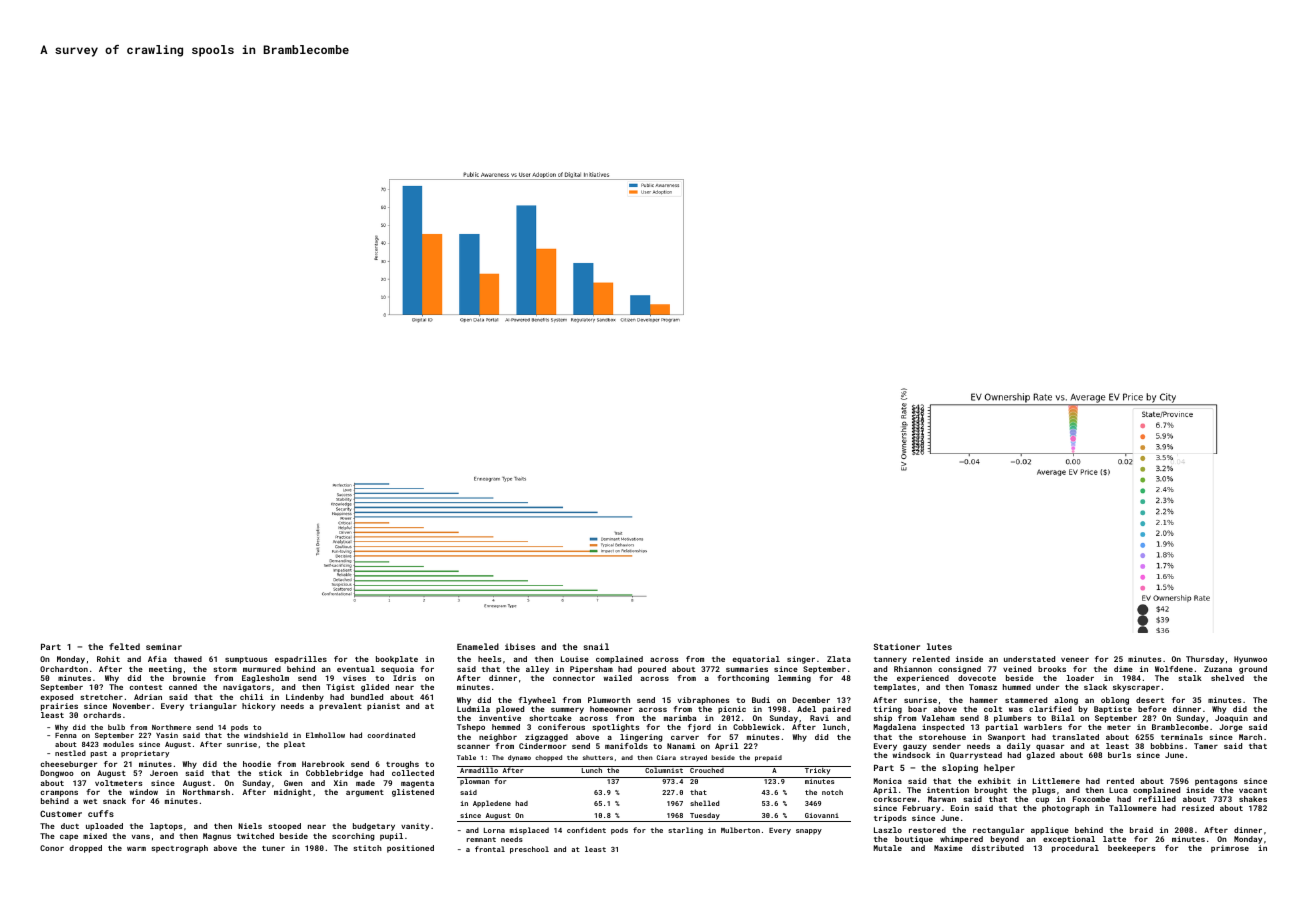 The width and height of the screenshot is (1308, 924). What do you see at coordinates (999, 768) in the screenshot?
I see `helper` at bounding box center [999, 768].
